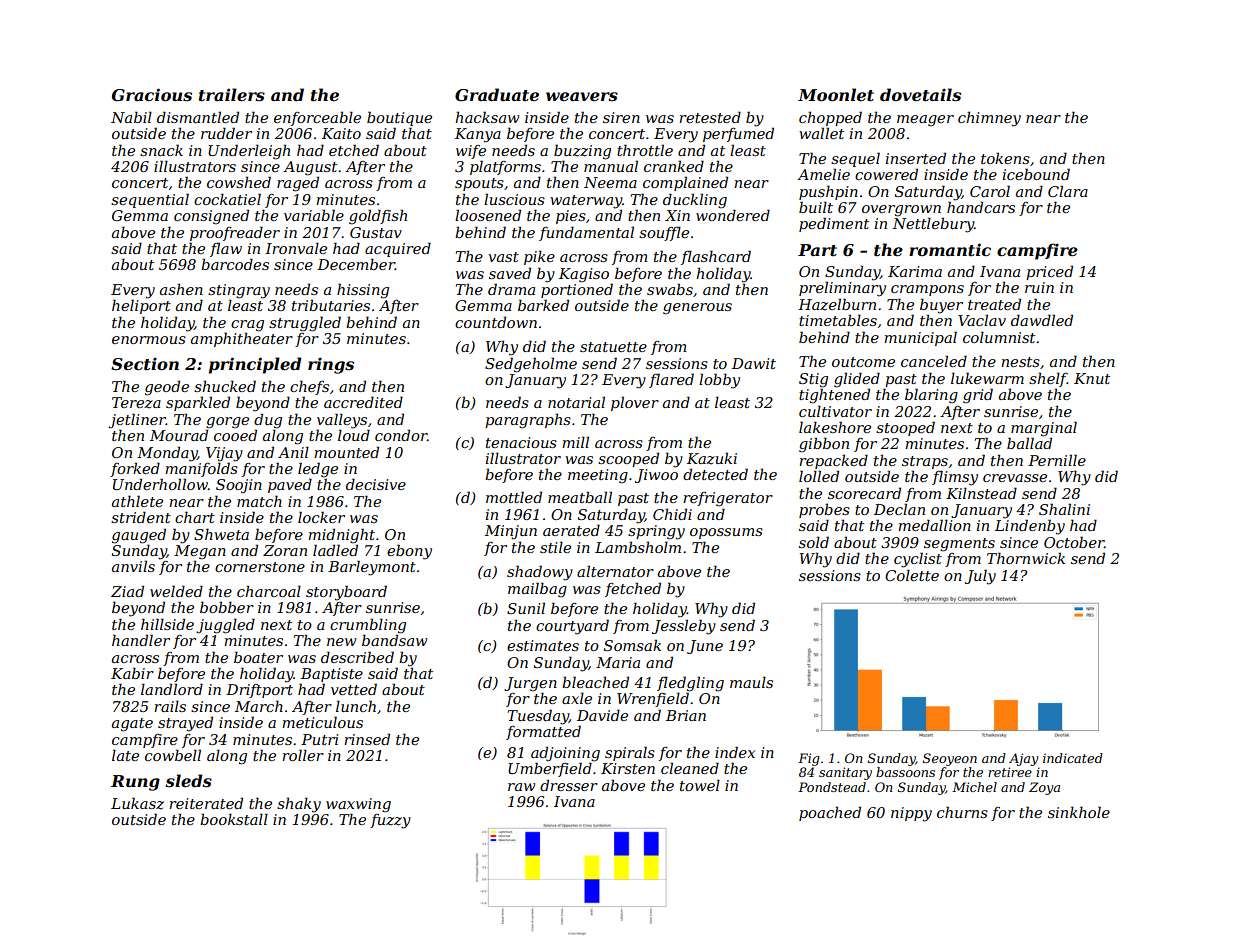 This document has height=952, width=1233. Describe the element at coordinates (206, 803) in the document. I see `reiterated` at that location.
